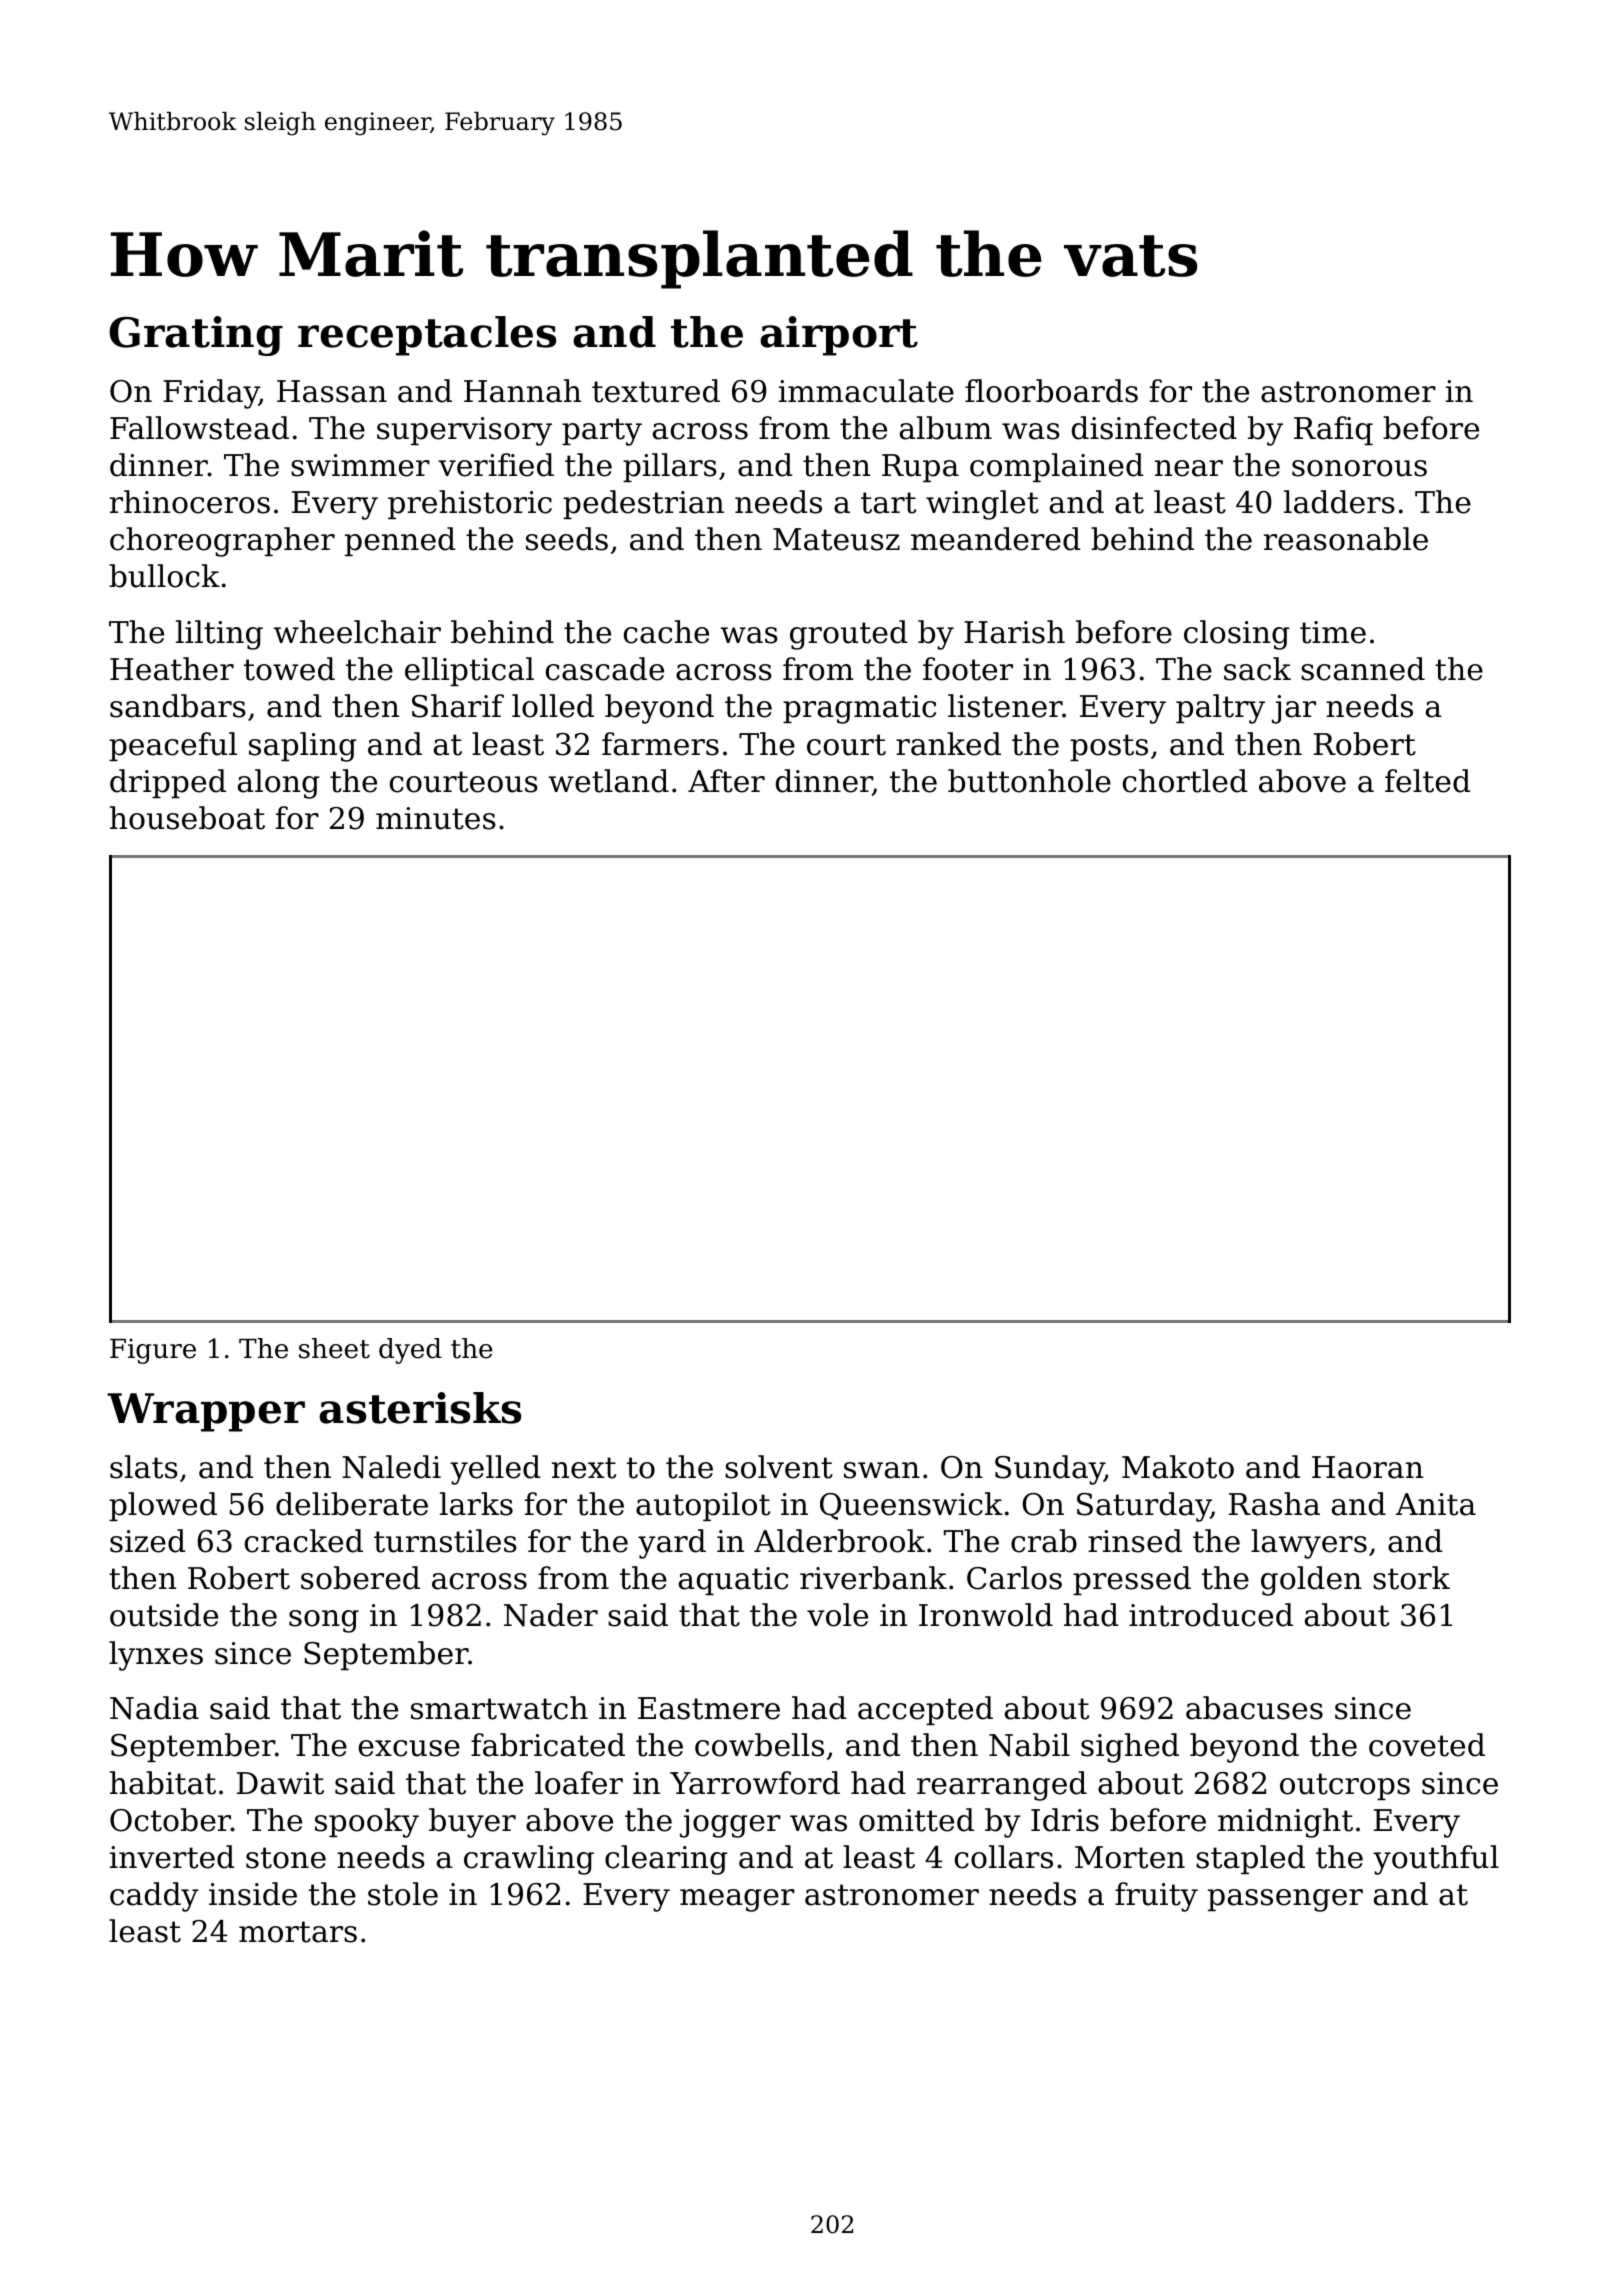 The height and width of the screenshot is (2292, 1620). What do you see at coordinates (298, 1932) in the screenshot?
I see `mortars` at bounding box center [298, 1932].
